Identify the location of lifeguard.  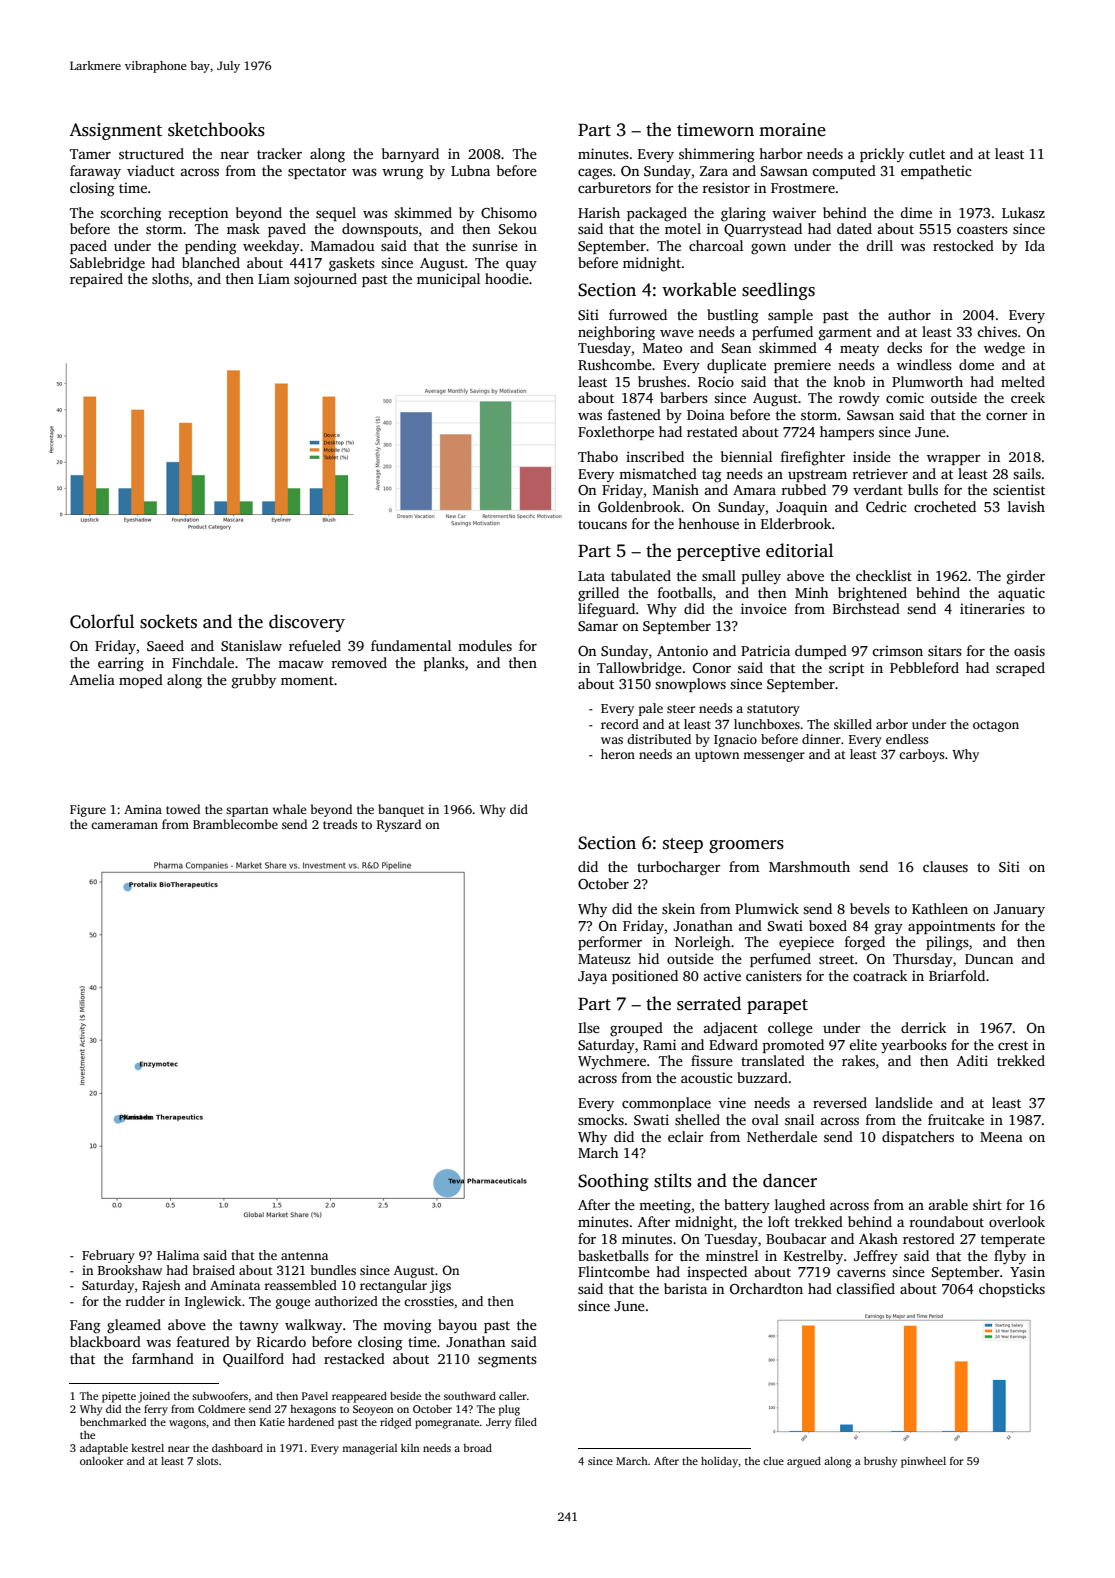
(606, 610).
